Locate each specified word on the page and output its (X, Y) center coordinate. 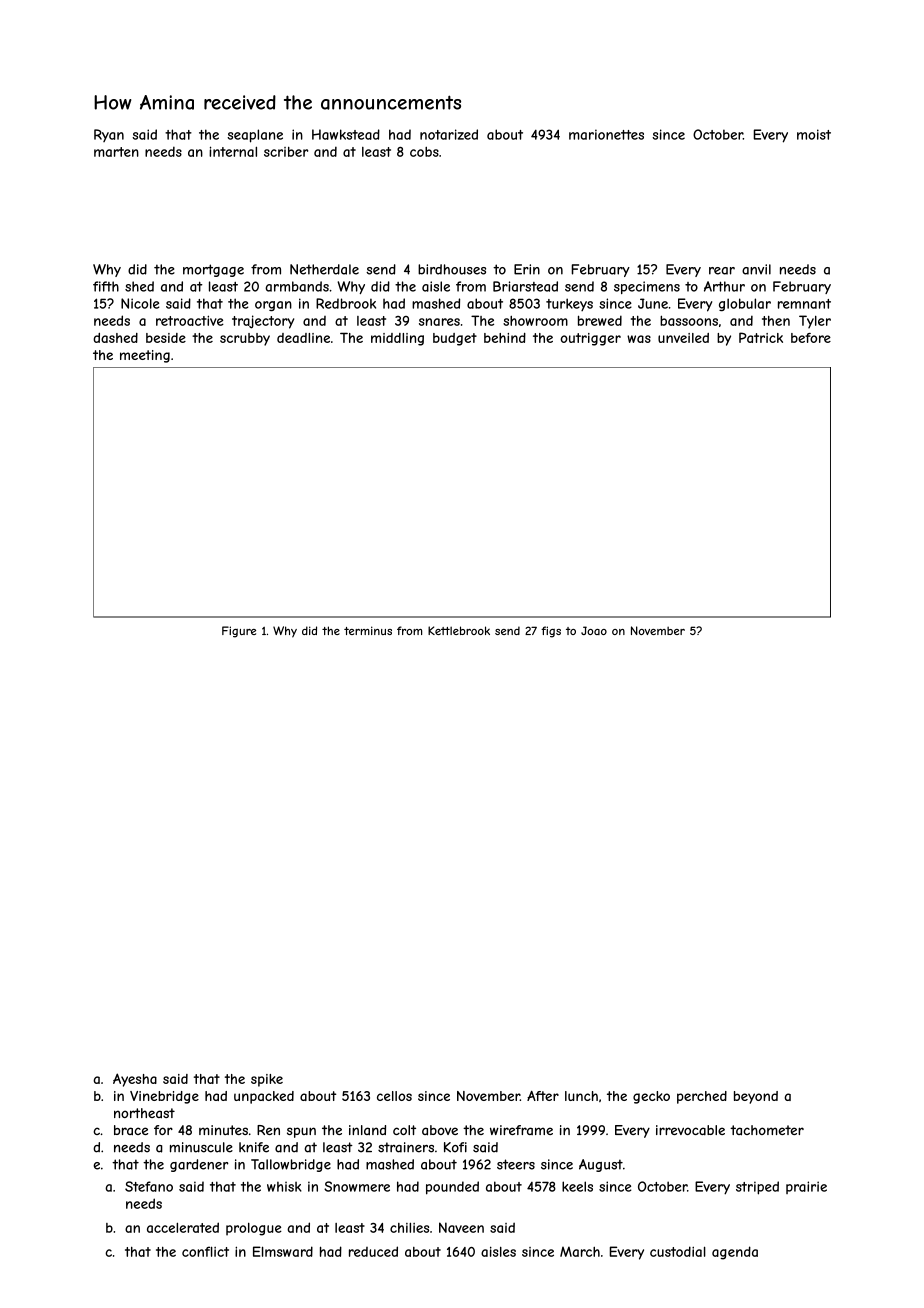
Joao (594, 630)
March (580, 1251)
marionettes (606, 134)
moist (814, 134)
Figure (239, 632)
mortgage (213, 270)
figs (551, 632)
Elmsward (283, 1251)
